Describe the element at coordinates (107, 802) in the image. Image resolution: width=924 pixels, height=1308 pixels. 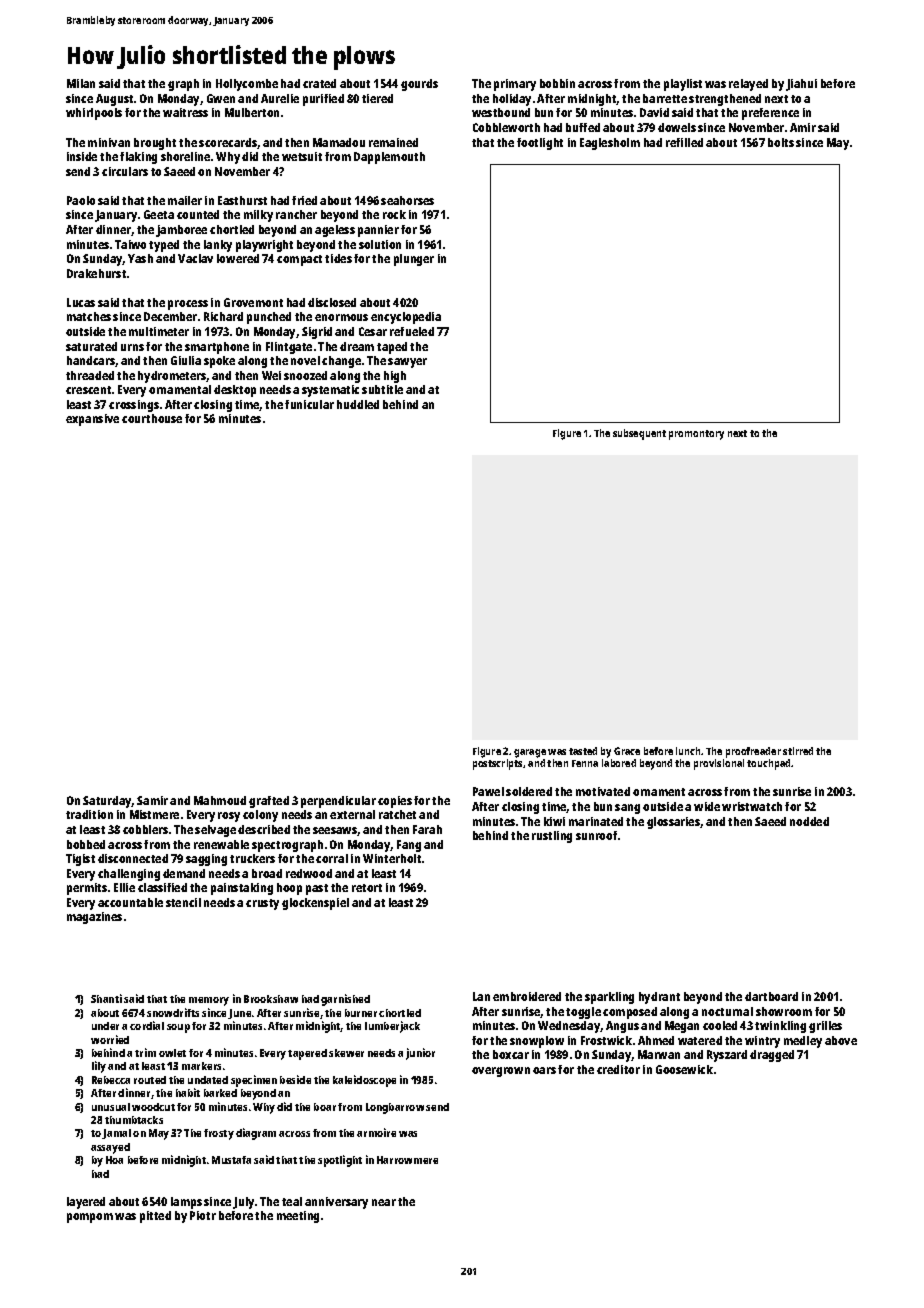
I see `Saturday` at that location.
